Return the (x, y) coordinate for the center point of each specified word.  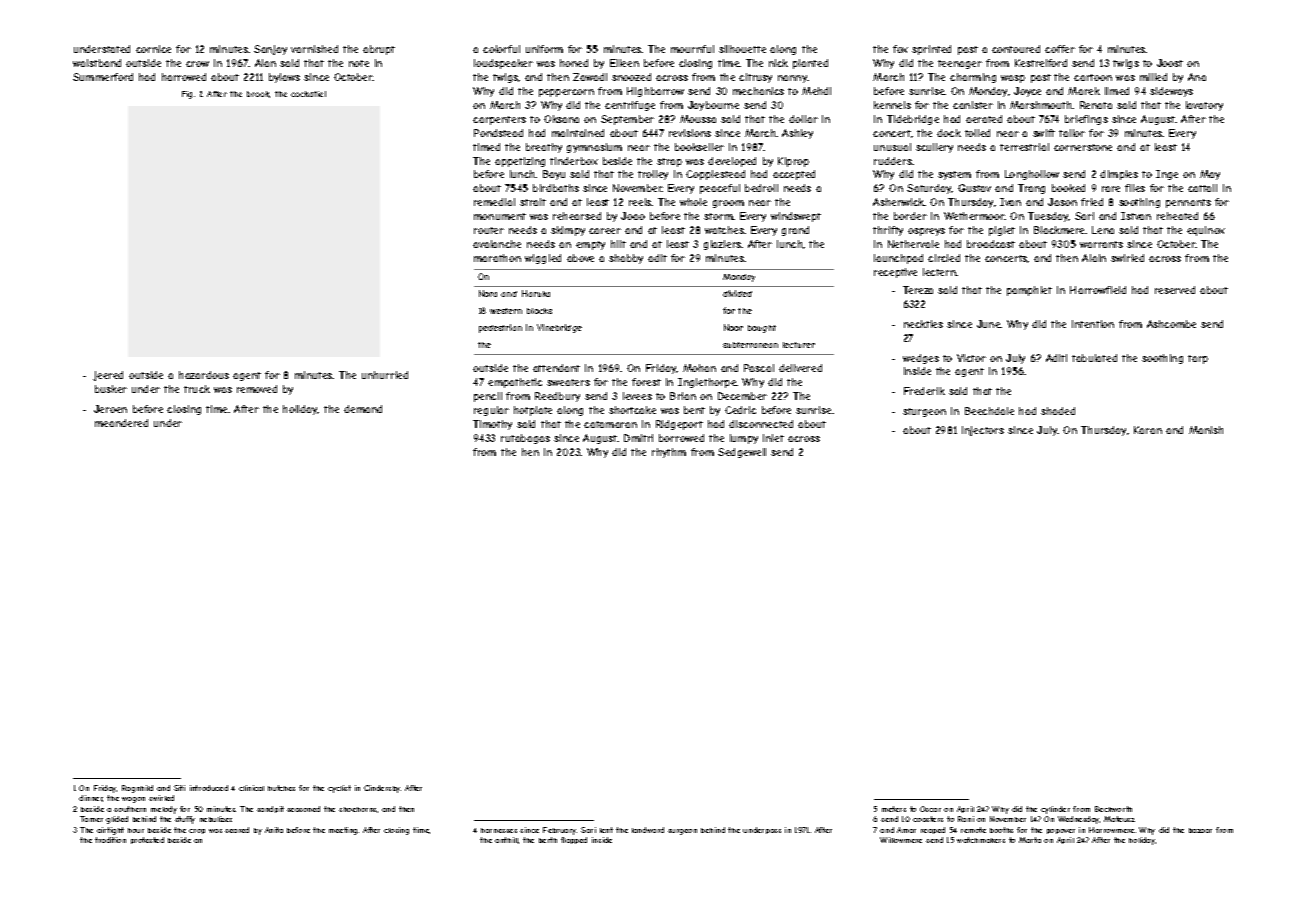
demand (363, 409)
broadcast (991, 244)
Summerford (103, 77)
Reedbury (557, 397)
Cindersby (382, 789)
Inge (1167, 175)
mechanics (758, 91)
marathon (497, 258)
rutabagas (525, 439)
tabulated (1094, 358)
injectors (983, 431)
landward (648, 830)
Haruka (536, 293)
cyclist (339, 789)
